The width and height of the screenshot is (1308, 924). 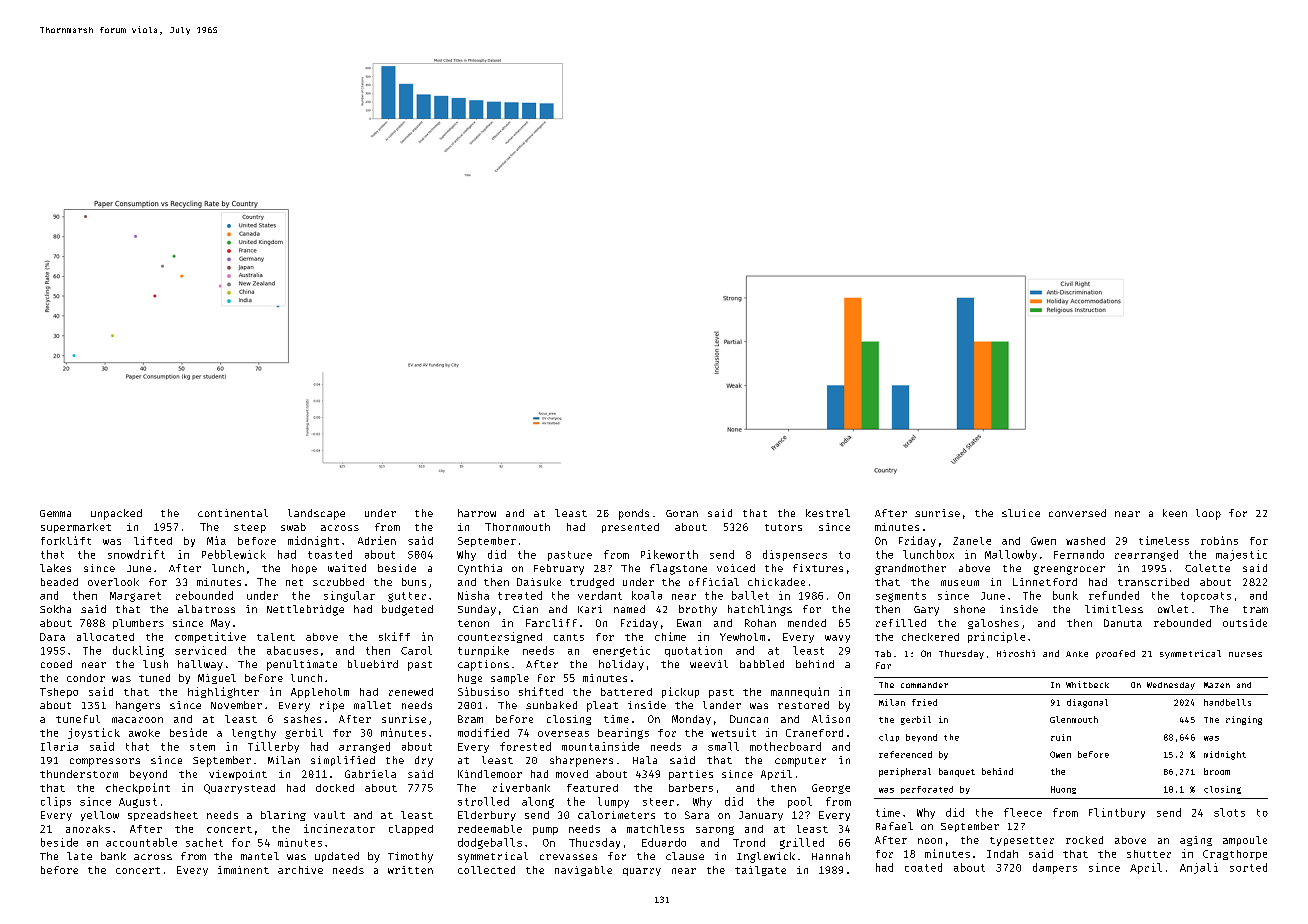 I want to click on refunded, so click(x=1114, y=595).
